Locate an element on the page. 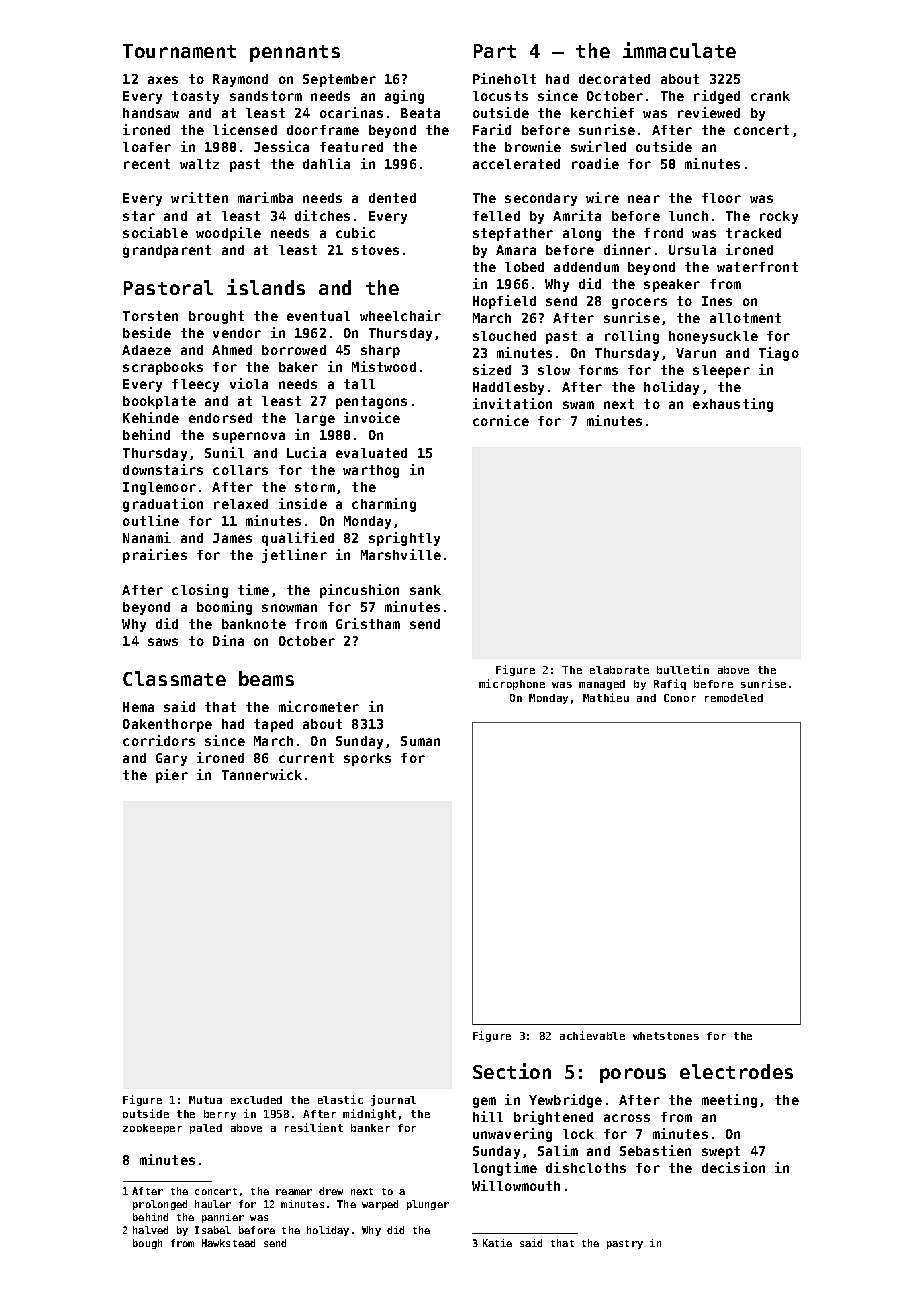  whetstones is located at coordinates (666, 1036).
